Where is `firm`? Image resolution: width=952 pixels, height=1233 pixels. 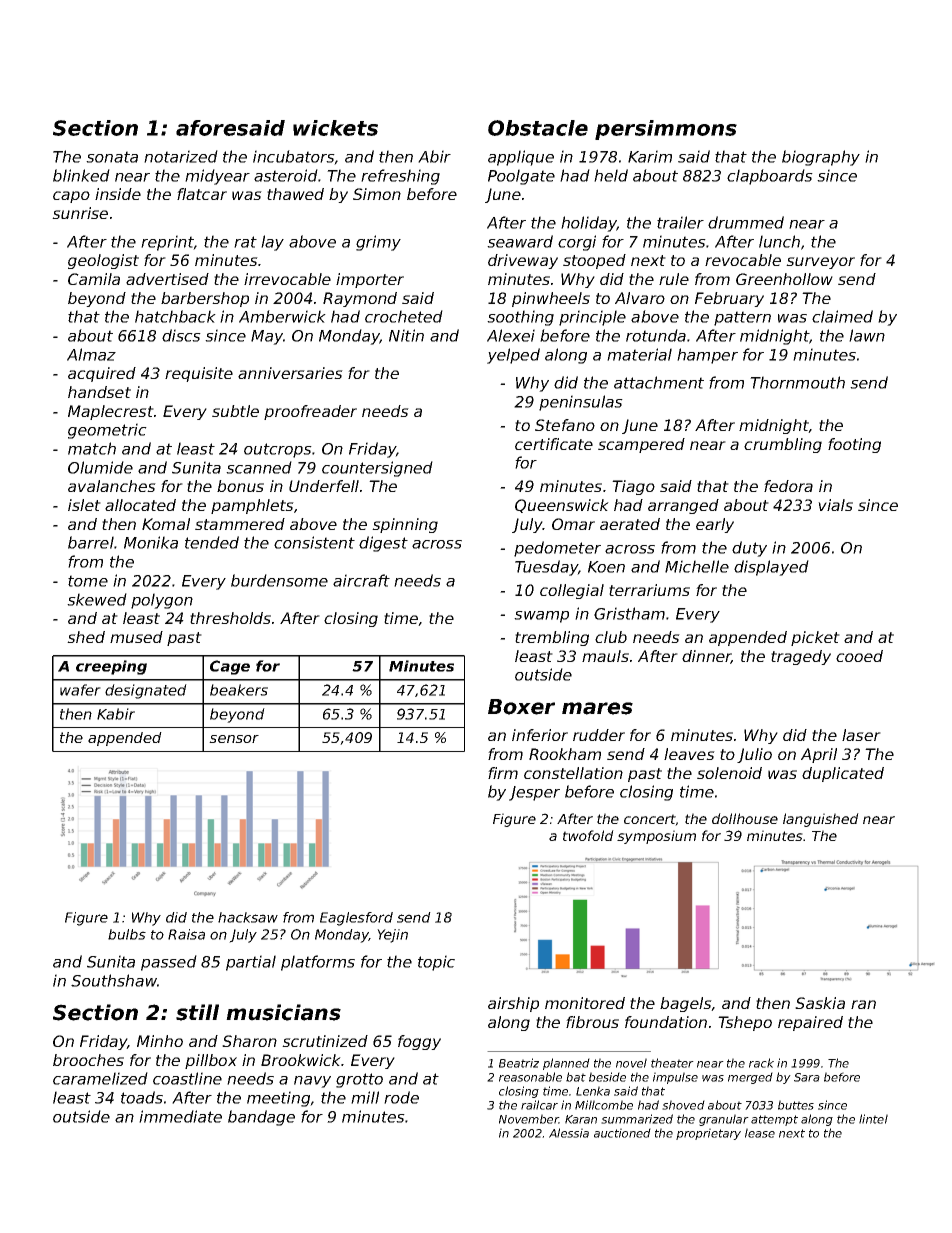 firm is located at coordinates (503, 773).
